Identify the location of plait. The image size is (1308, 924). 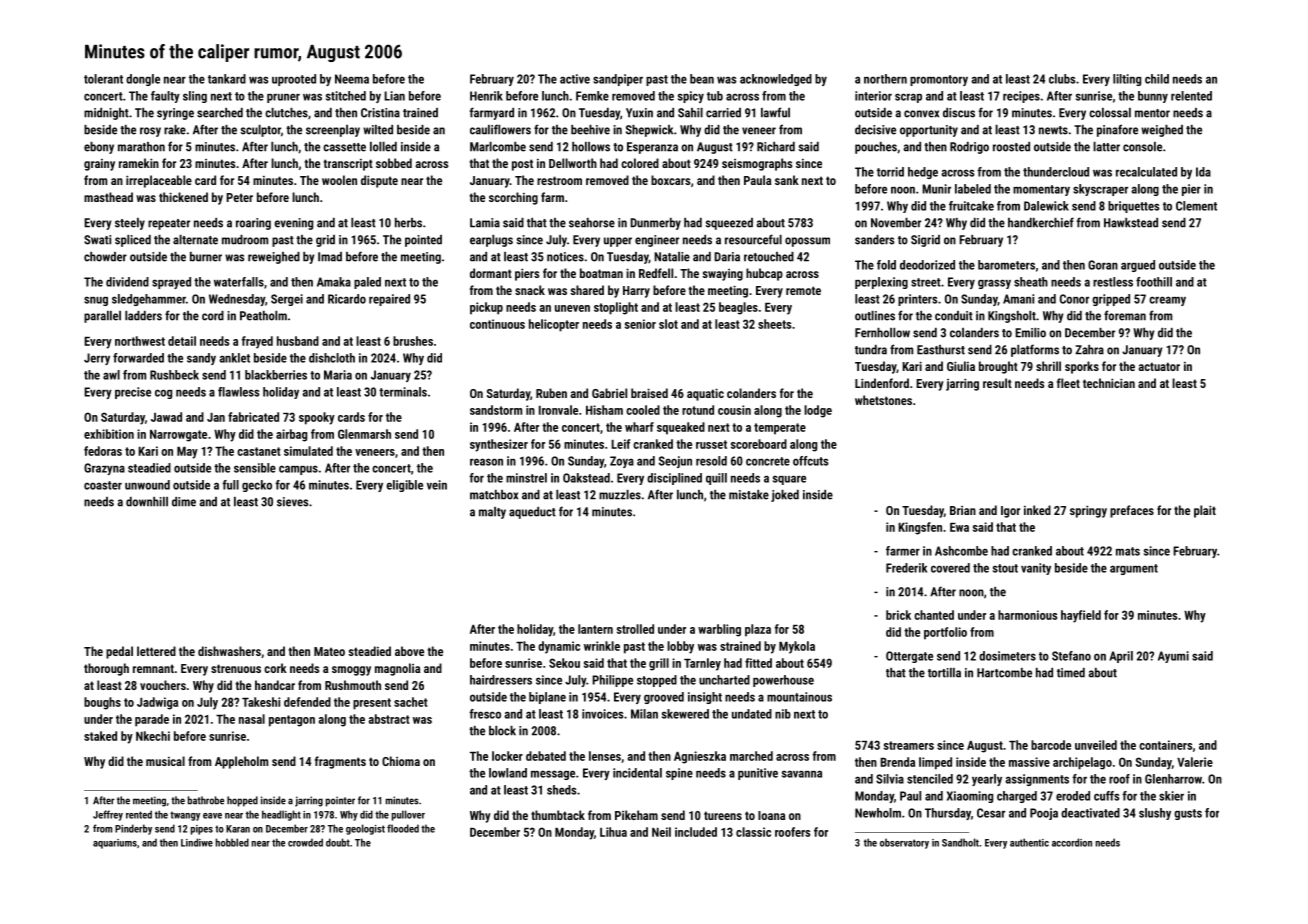
(1205, 511).
